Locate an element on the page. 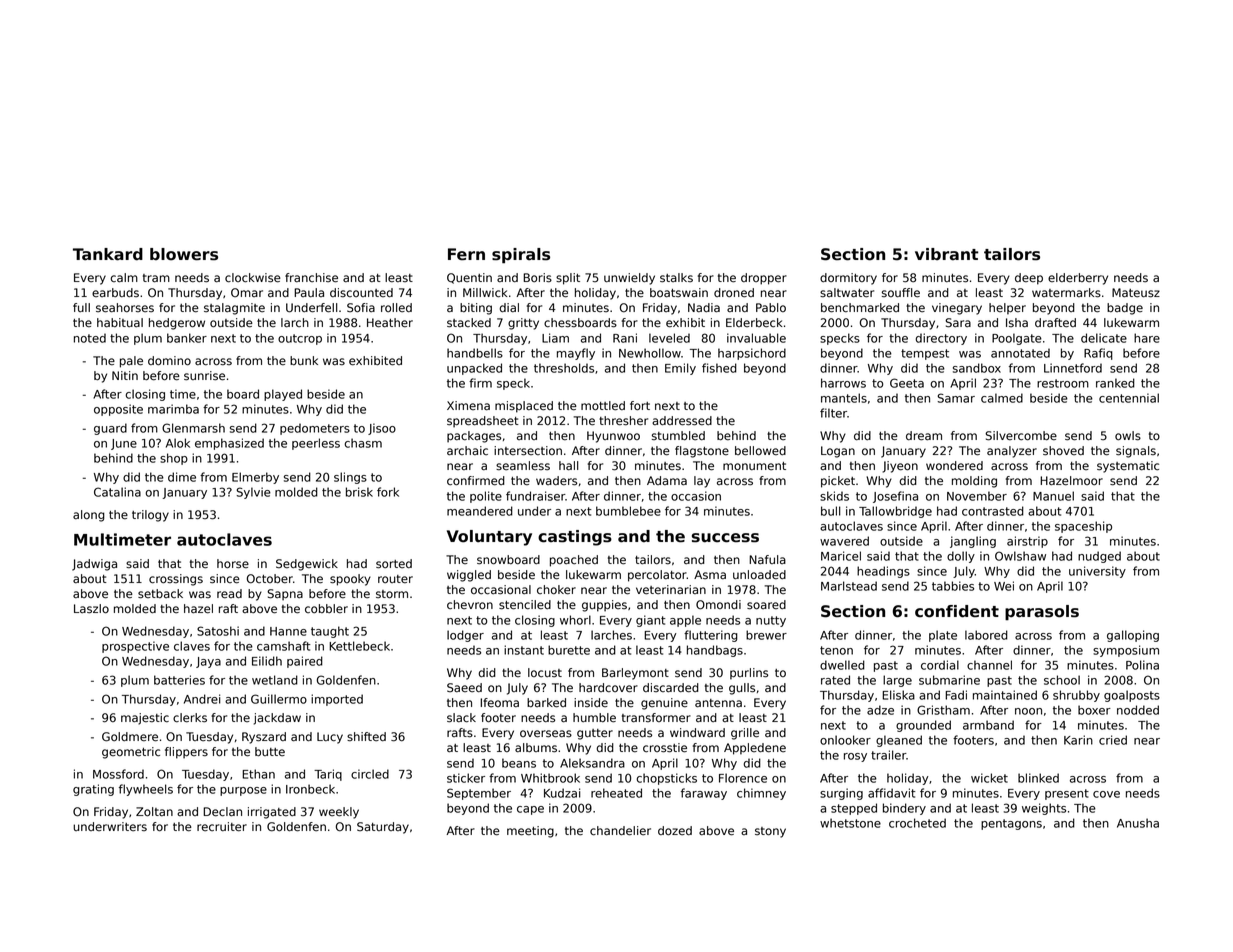 The width and height of the document is (1233, 952). wiggled is located at coordinates (469, 576).
